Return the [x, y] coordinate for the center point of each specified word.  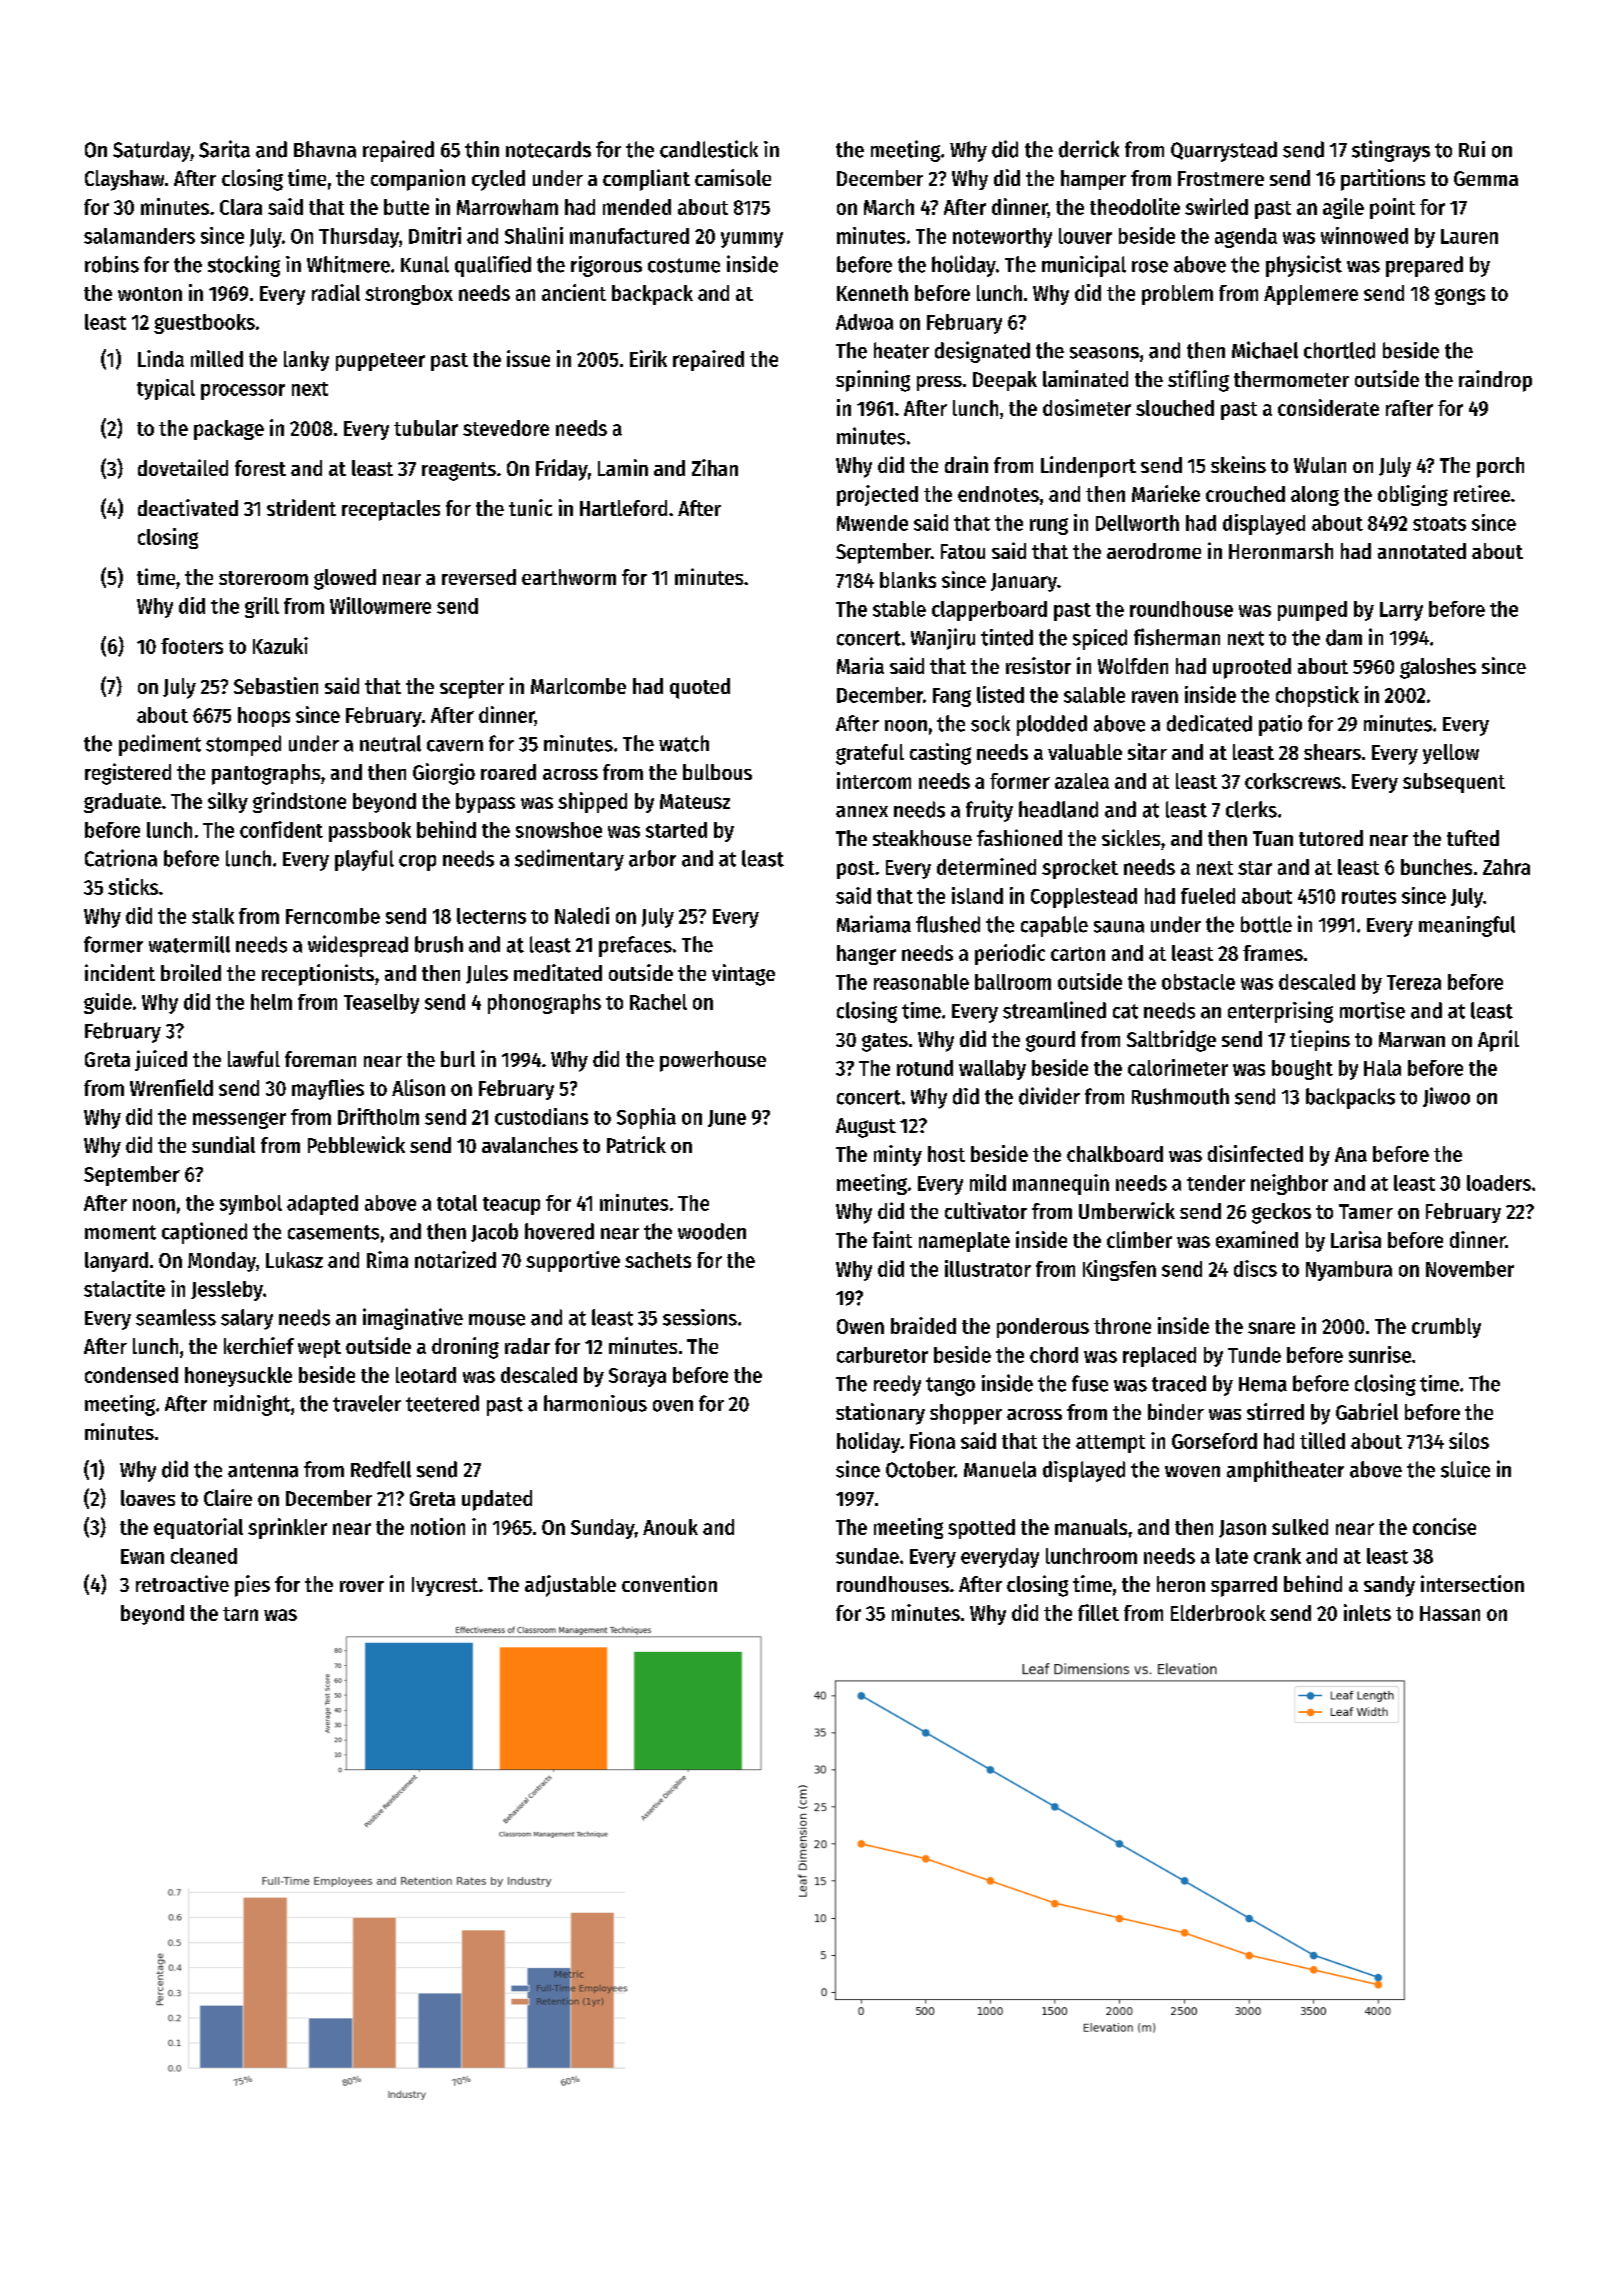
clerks [1251, 809]
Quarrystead [1224, 151]
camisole [733, 177]
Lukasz [294, 1260]
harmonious [595, 1403]
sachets [658, 1260]
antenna [263, 1470]
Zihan [715, 467]
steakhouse [922, 838]
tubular [426, 428]
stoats [1439, 524]
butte [406, 207]
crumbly [1446, 1328]
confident [281, 829]
